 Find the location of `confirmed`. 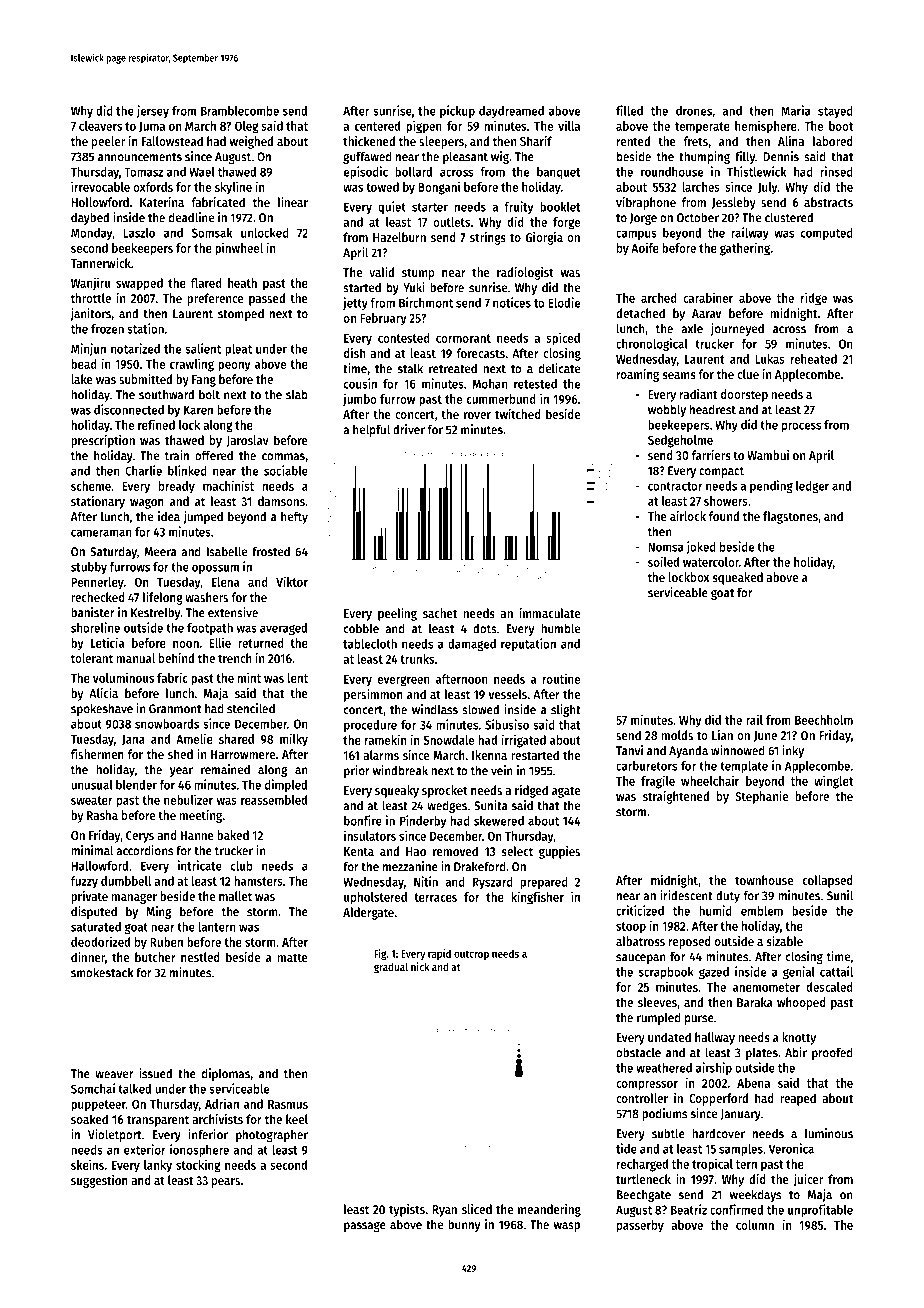

confirmed is located at coordinates (736, 1209).
